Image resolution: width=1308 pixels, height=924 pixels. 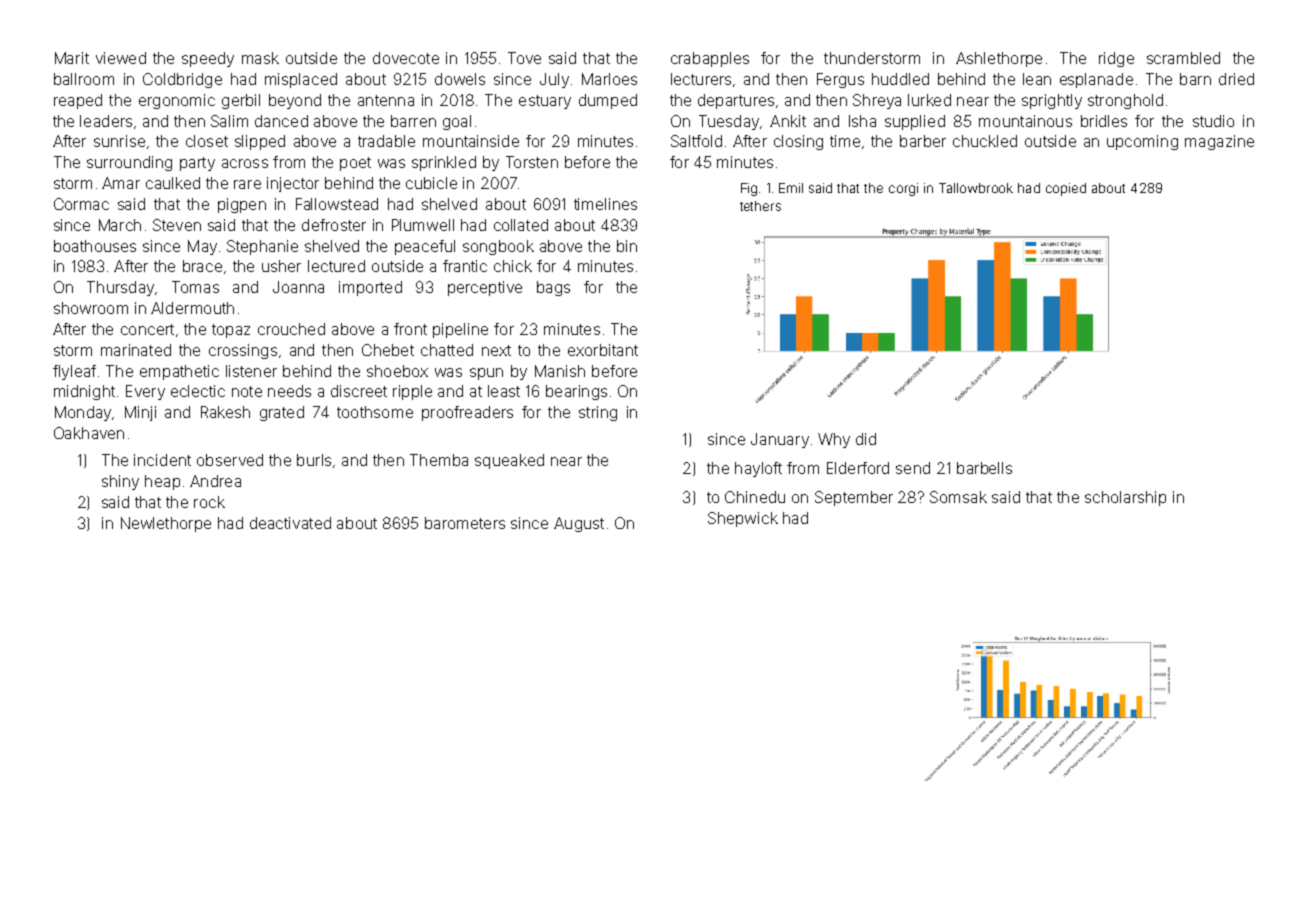 What do you see at coordinates (509, 461) in the screenshot?
I see `squeaked` at bounding box center [509, 461].
